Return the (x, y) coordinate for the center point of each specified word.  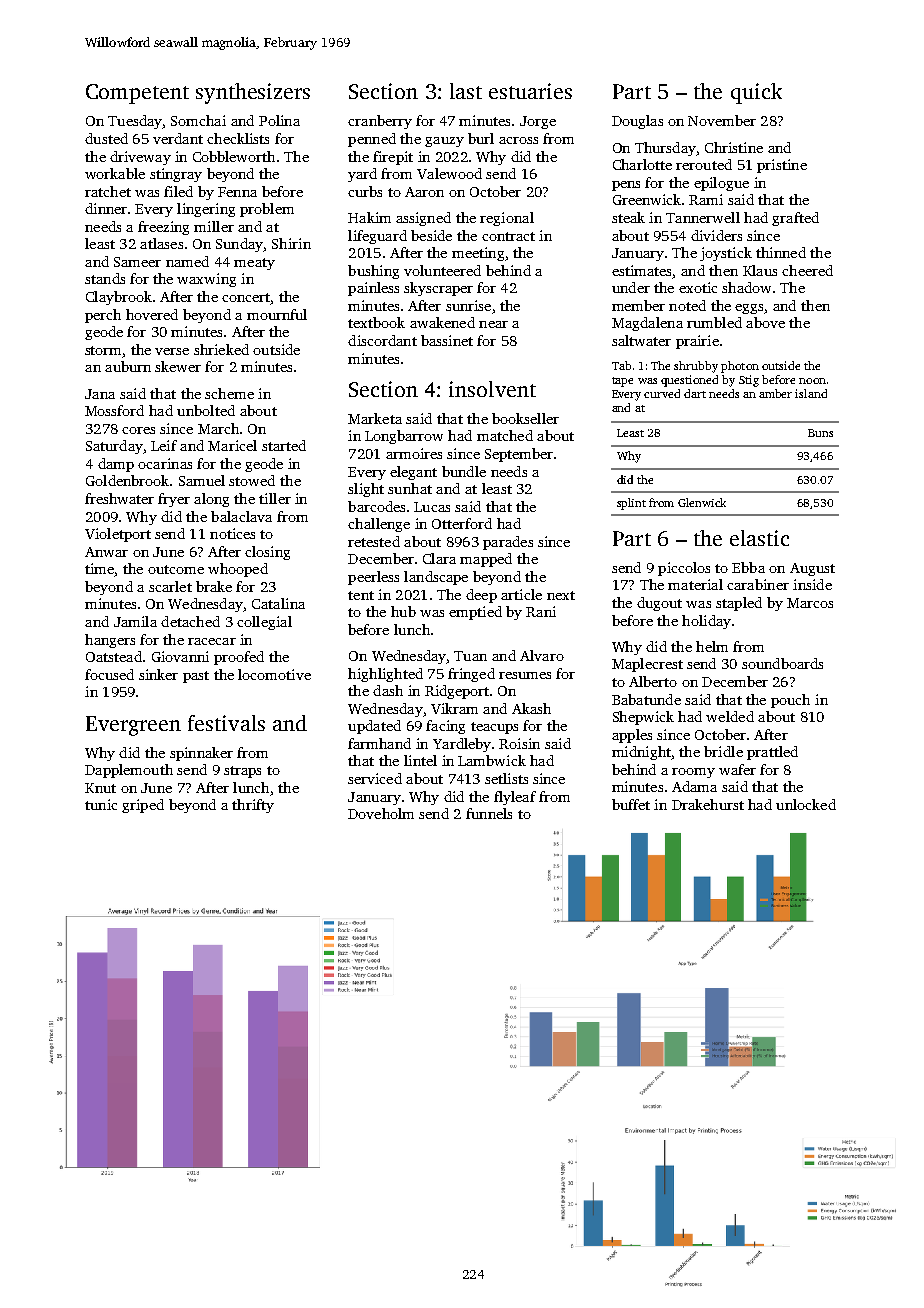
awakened (442, 322)
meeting (478, 254)
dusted (106, 138)
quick (756, 93)
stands (105, 278)
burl (481, 138)
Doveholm (381, 813)
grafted (795, 219)
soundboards (782, 663)
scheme (229, 393)
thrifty (253, 806)
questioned (689, 381)
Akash (531, 708)
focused (109, 674)
